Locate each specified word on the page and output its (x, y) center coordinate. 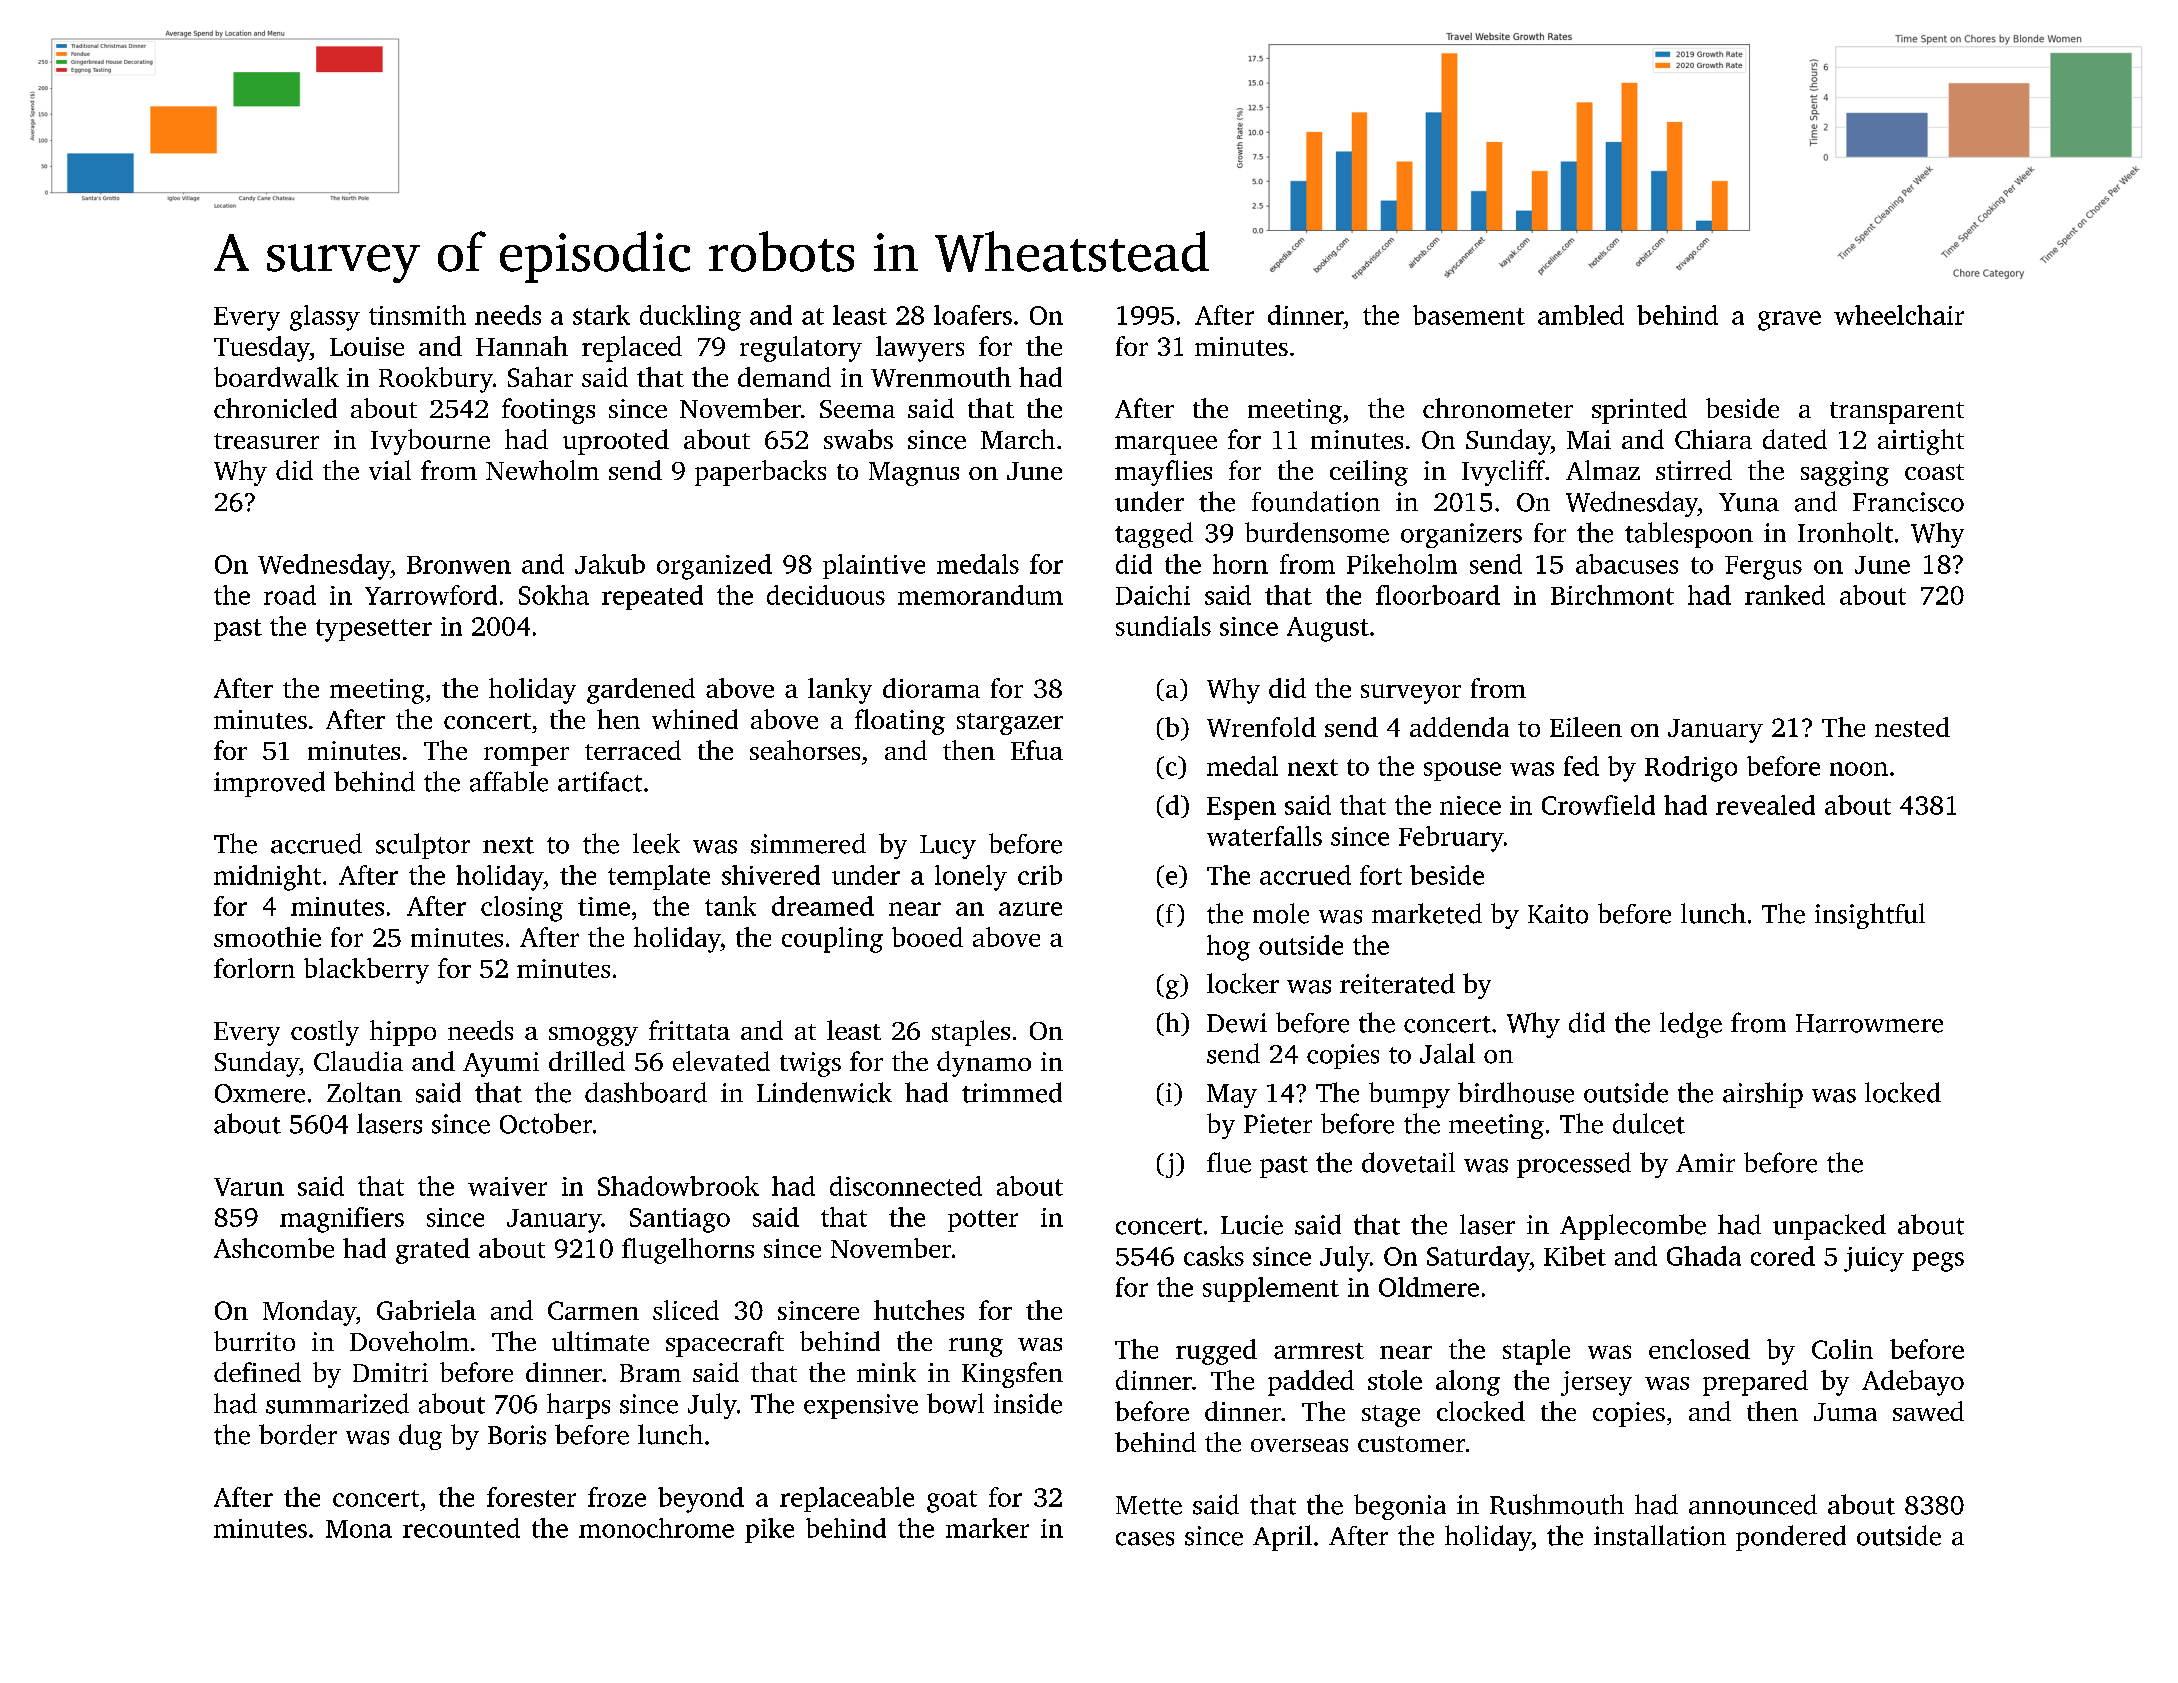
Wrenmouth (941, 377)
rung (976, 1347)
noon (1859, 769)
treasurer (266, 441)
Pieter (1278, 1124)
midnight (267, 878)
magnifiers (342, 1220)
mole (1281, 913)
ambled (1581, 315)
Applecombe (1633, 1227)
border (298, 1434)
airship (1763, 1095)
